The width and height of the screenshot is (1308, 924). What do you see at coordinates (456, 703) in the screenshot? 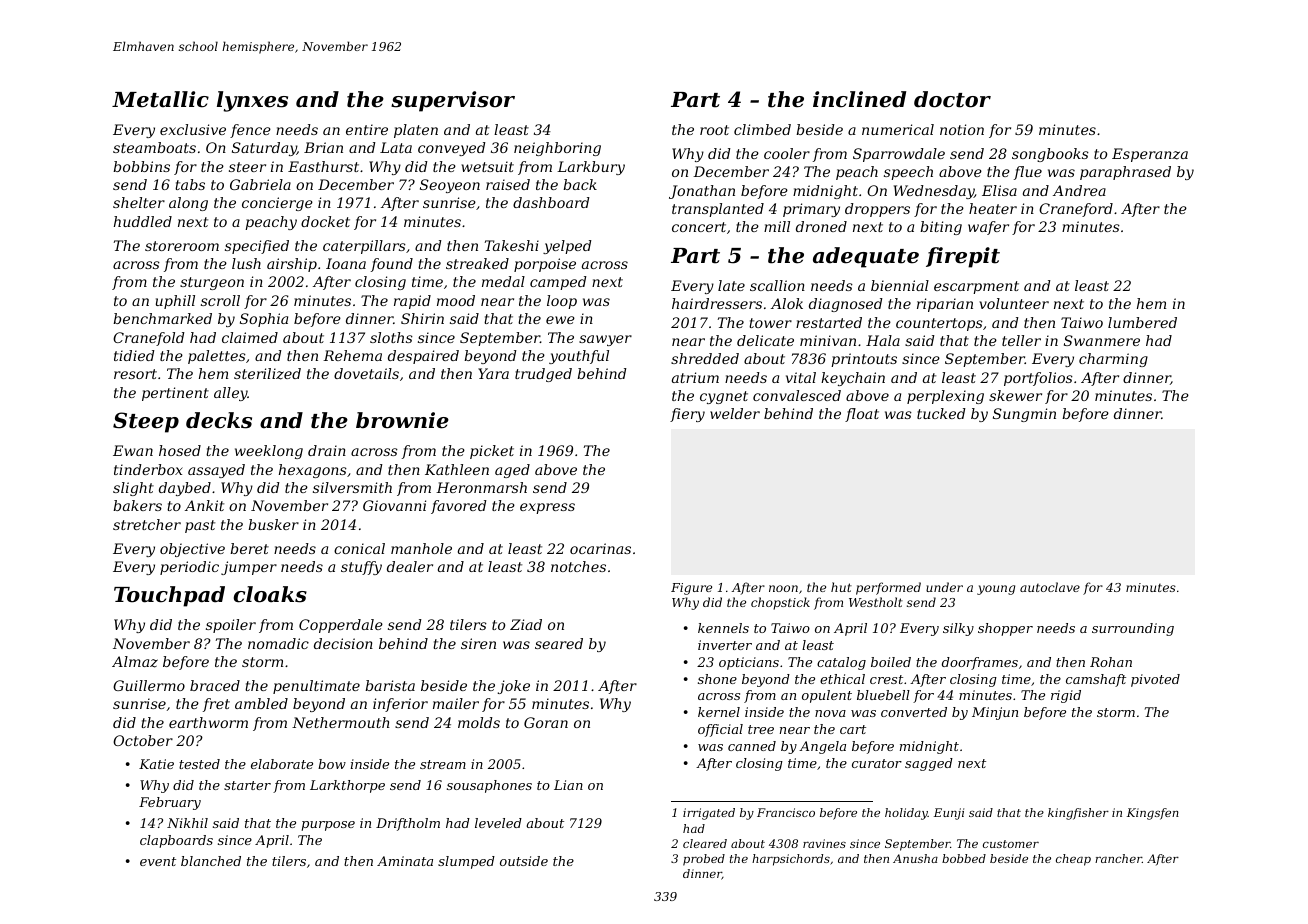
I see `mailer` at bounding box center [456, 703].
